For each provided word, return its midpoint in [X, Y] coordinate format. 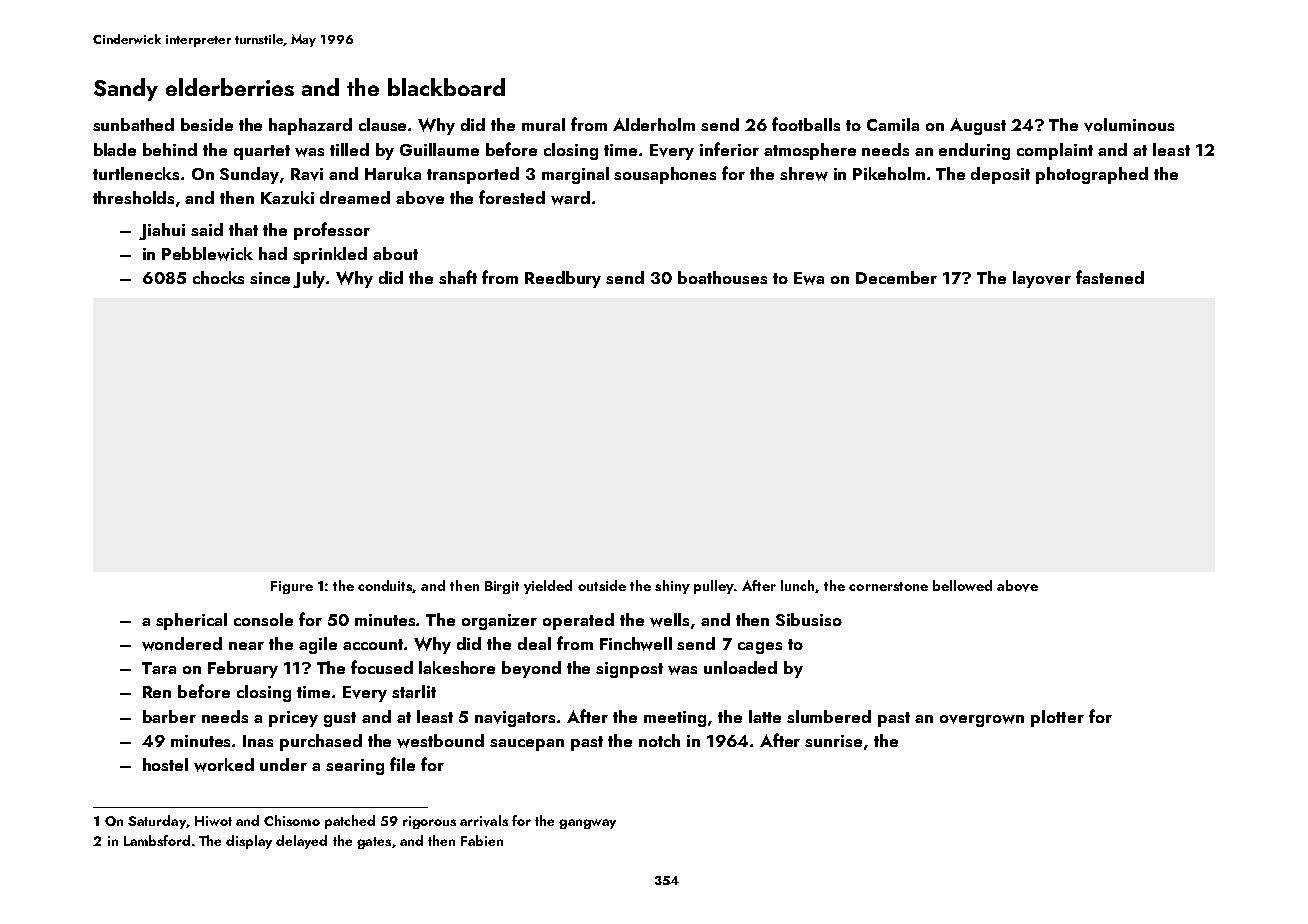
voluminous [1129, 125]
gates [374, 843]
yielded [548, 587]
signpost [629, 670]
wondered [182, 644]
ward [570, 198]
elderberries [230, 87]
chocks [218, 277]
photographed [1092, 175]
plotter [1057, 718]
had [273, 253]
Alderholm [654, 124]
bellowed [962, 585]
